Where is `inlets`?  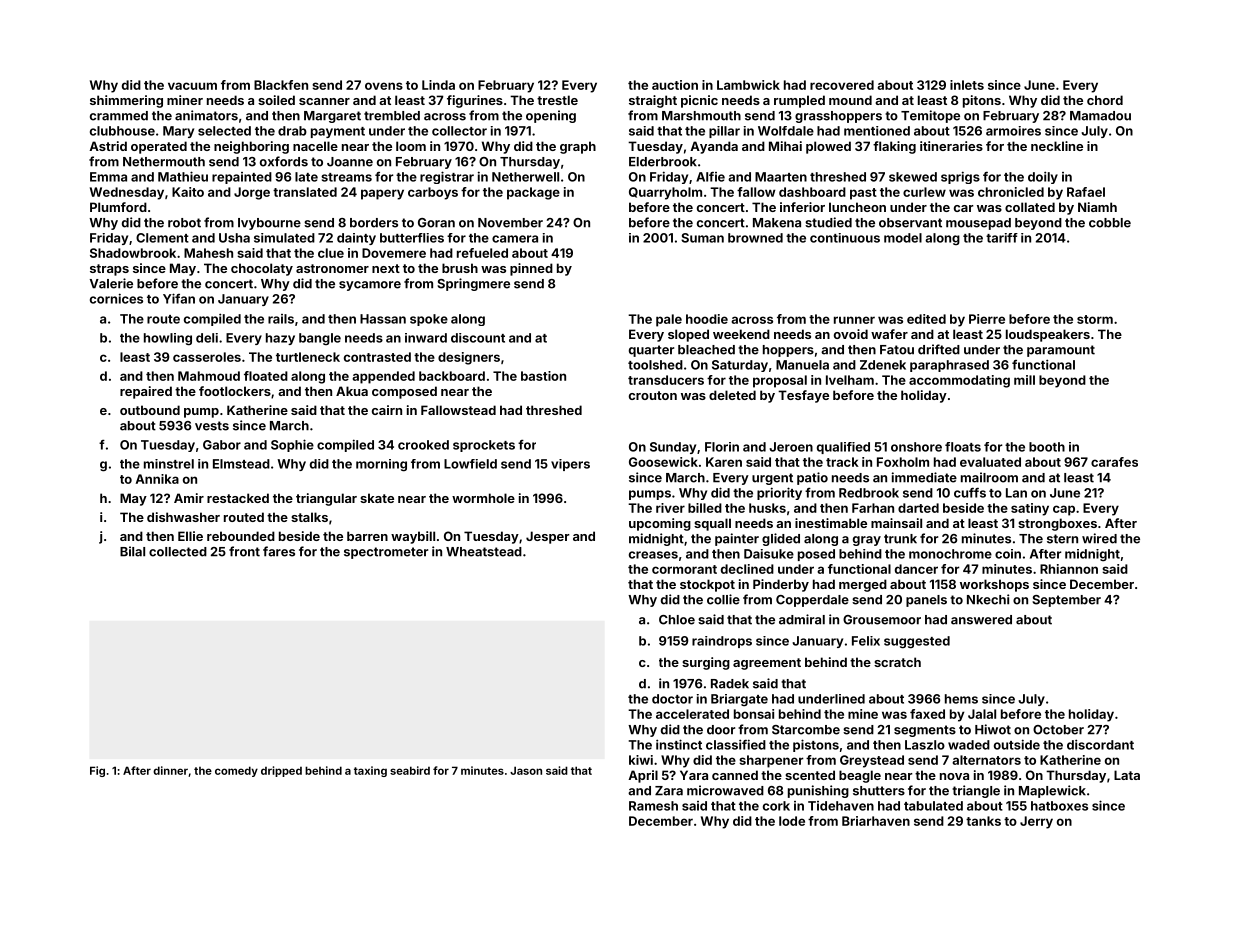
inlets is located at coordinates (967, 85).
